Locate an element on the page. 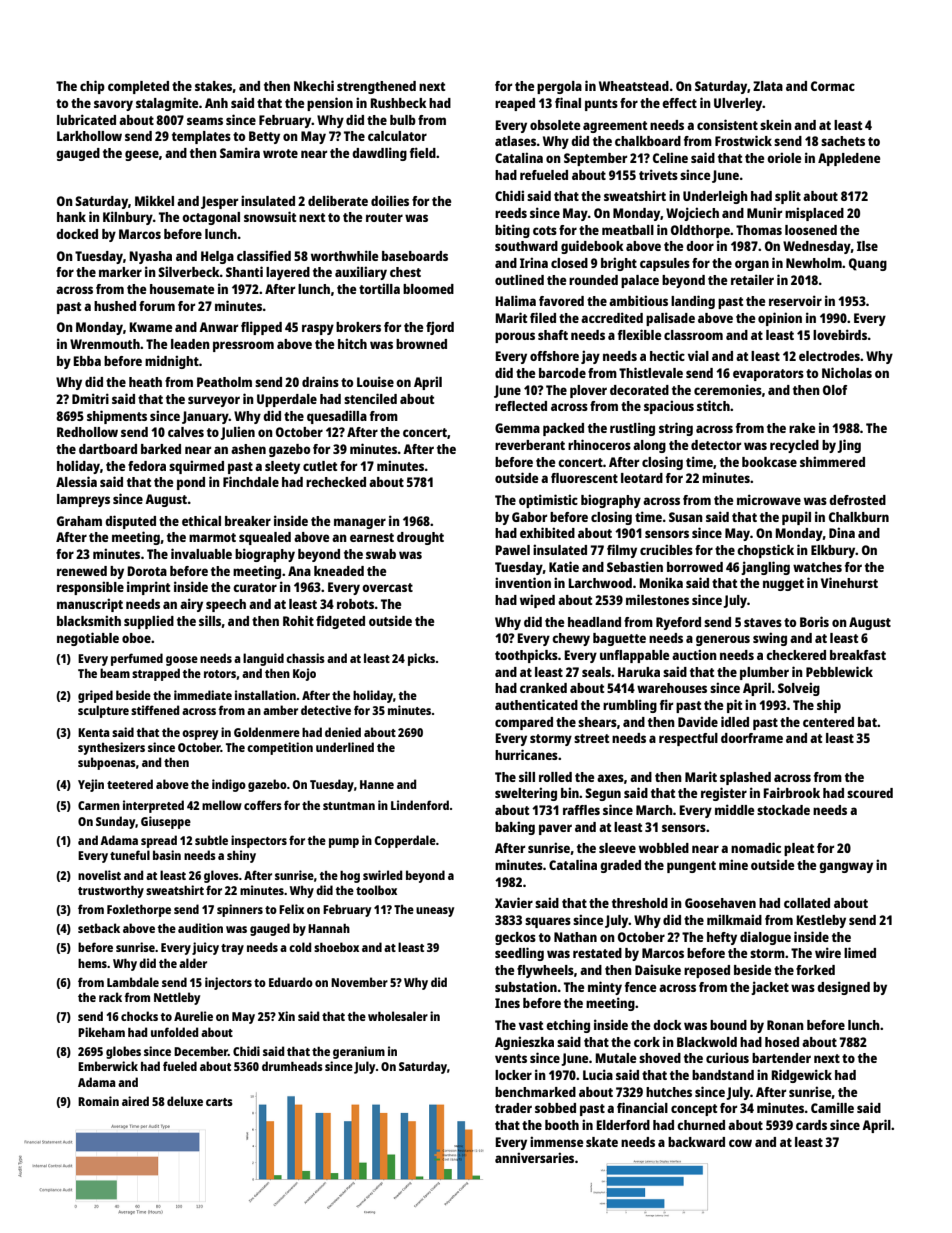 Image resolution: width=952 pixels, height=1233 pixels. Dmitri is located at coordinates (90, 398).
